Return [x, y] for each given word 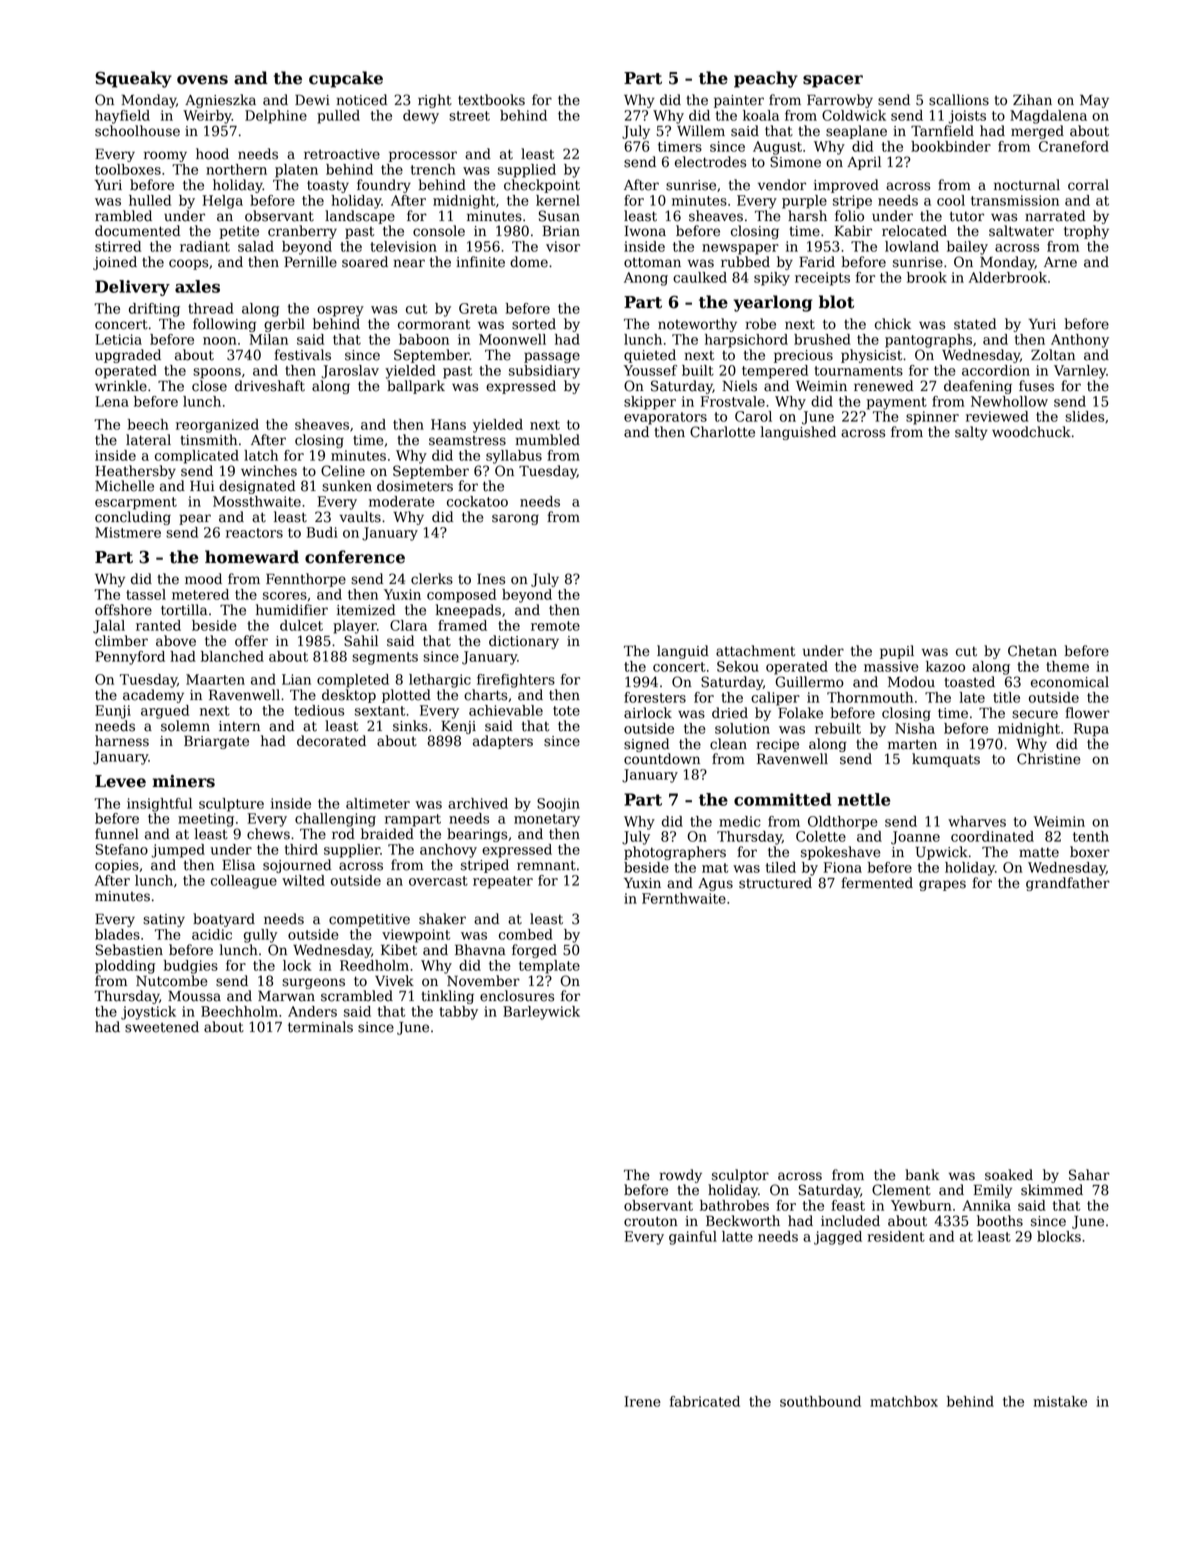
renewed [883, 386]
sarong [515, 519]
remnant [546, 865]
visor [563, 246]
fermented [877, 883]
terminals [320, 1027]
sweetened [162, 1027]
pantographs [928, 341]
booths [1000, 1221]
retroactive [342, 154]
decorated [331, 741]
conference [355, 557]
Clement [901, 1190]
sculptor [740, 1176]
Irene [643, 1401]
